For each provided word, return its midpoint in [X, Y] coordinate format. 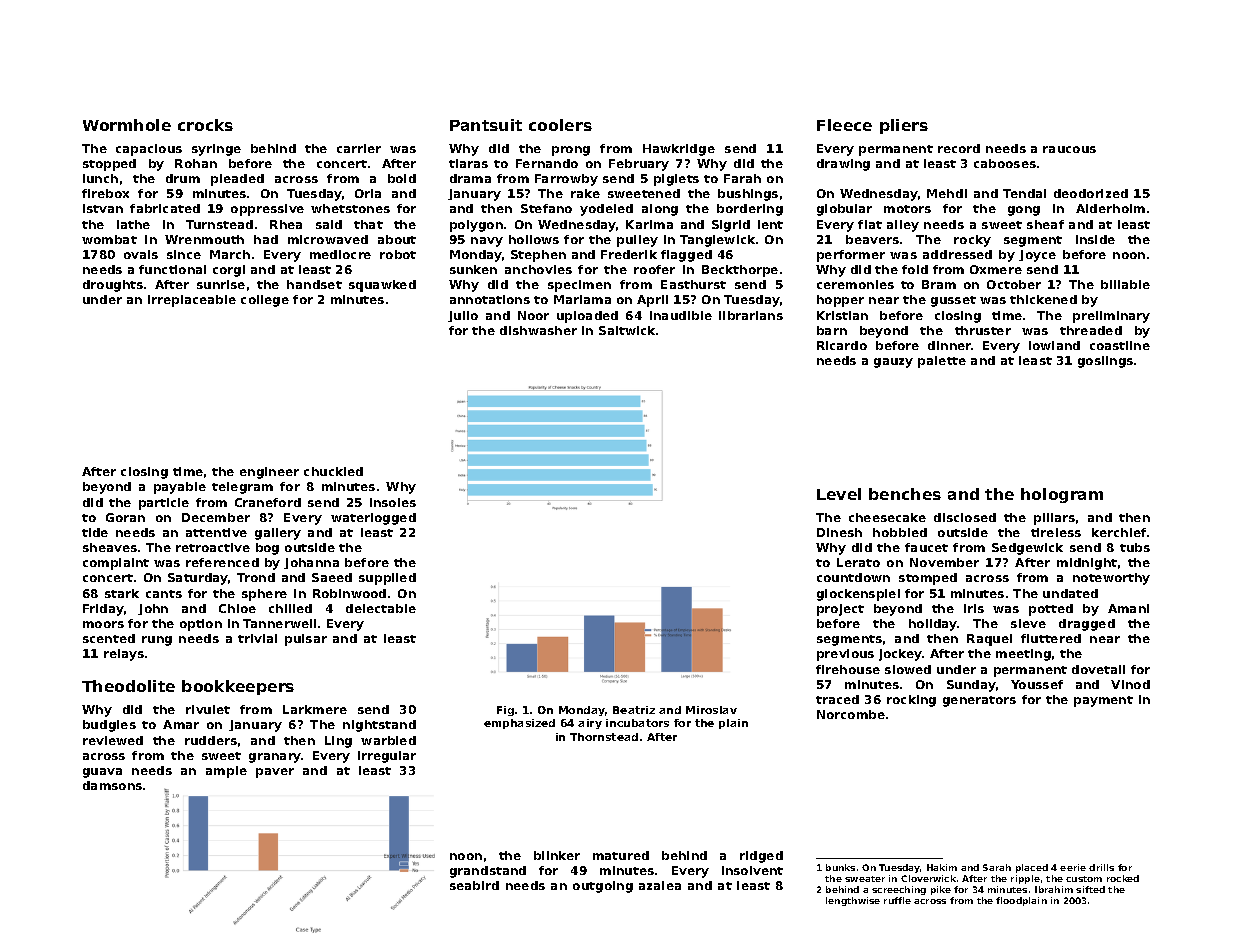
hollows [534, 239]
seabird [474, 885]
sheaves [110, 547]
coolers [560, 125]
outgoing [603, 887]
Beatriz [634, 710]
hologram [1062, 495]
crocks [205, 125]
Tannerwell [279, 623]
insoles [393, 502]
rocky [972, 241]
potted [1051, 610]
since [184, 254]
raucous [1069, 149]
